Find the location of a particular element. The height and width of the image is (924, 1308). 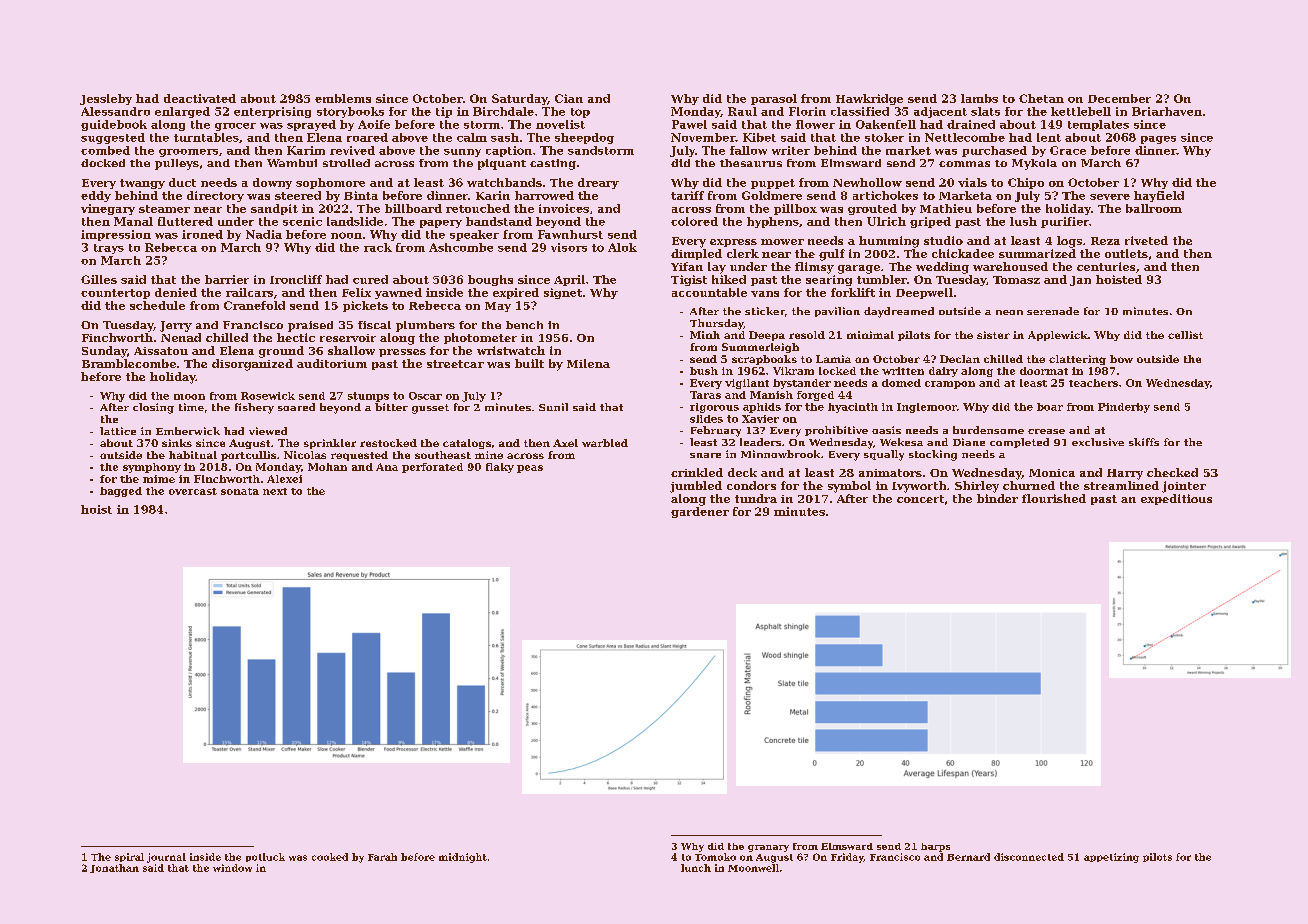

flourished is located at coordinates (1054, 498).
